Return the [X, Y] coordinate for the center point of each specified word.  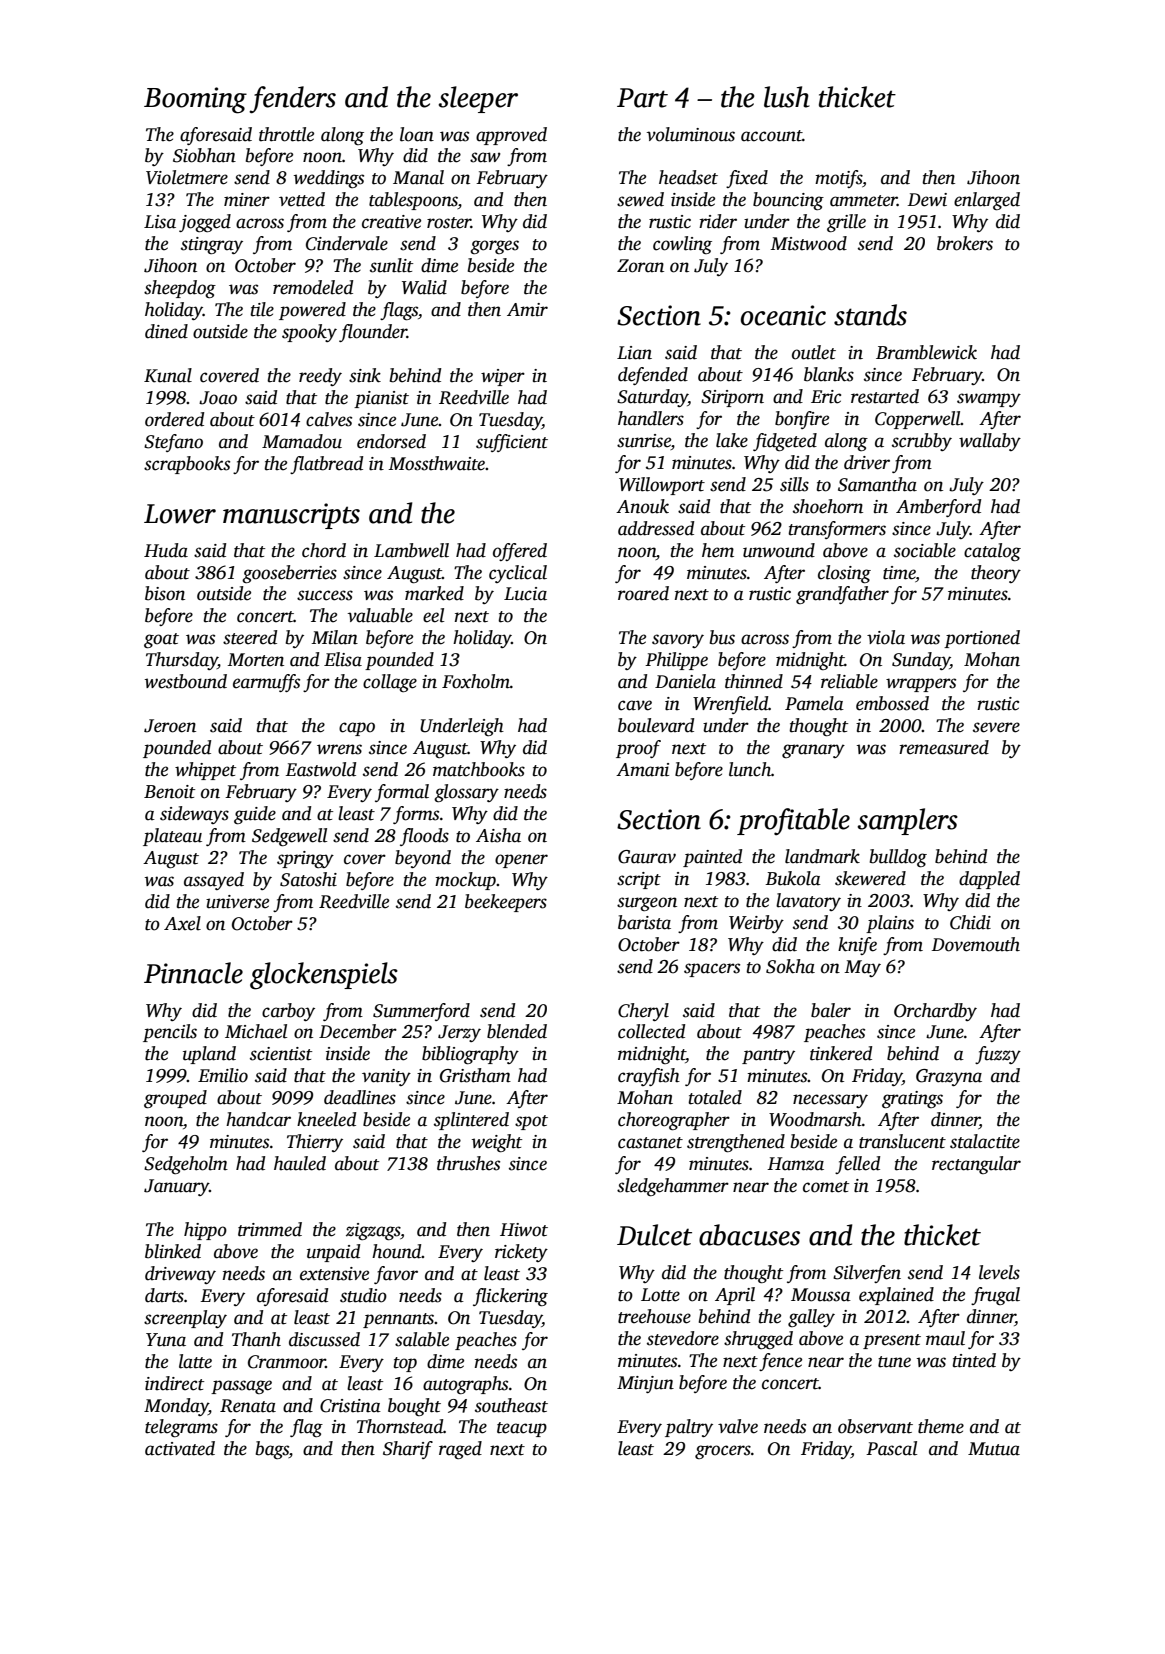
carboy [288, 1012]
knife [857, 946]
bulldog [898, 858]
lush [787, 97]
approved [511, 136]
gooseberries [289, 574]
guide [255, 815]
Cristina [350, 1406]
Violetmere [187, 177]
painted [712, 858]
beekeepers [506, 903]
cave [635, 705]
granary [813, 751]
